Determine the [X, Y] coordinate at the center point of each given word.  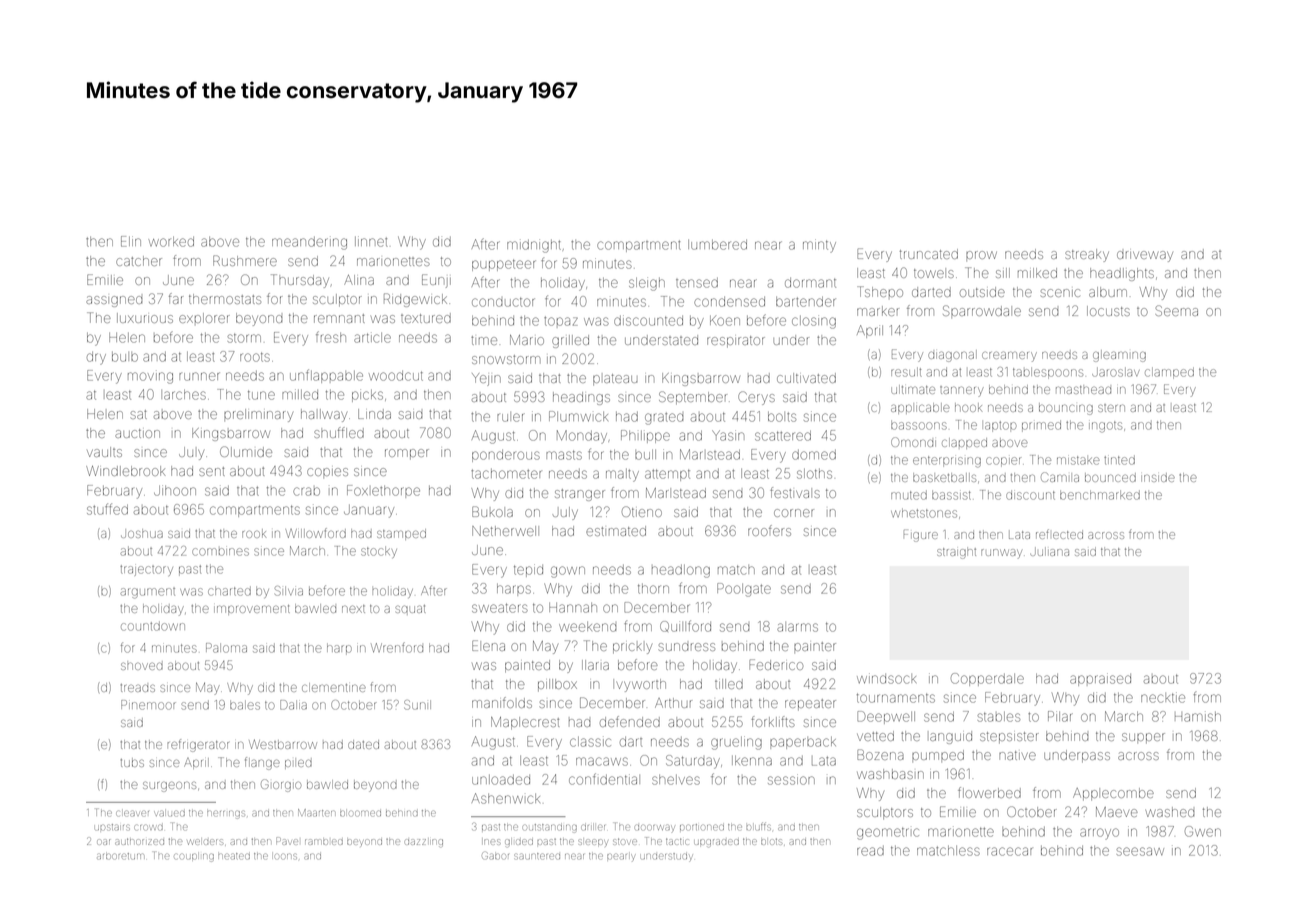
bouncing [1066, 409]
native [1017, 755]
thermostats [225, 299]
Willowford [315, 533]
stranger [580, 495]
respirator [736, 342]
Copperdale [987, 679]
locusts [1108, 311]
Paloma [226, 648]
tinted [1119, 460]
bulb [125, 357]
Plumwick [578, 416]
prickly [632, 648]
